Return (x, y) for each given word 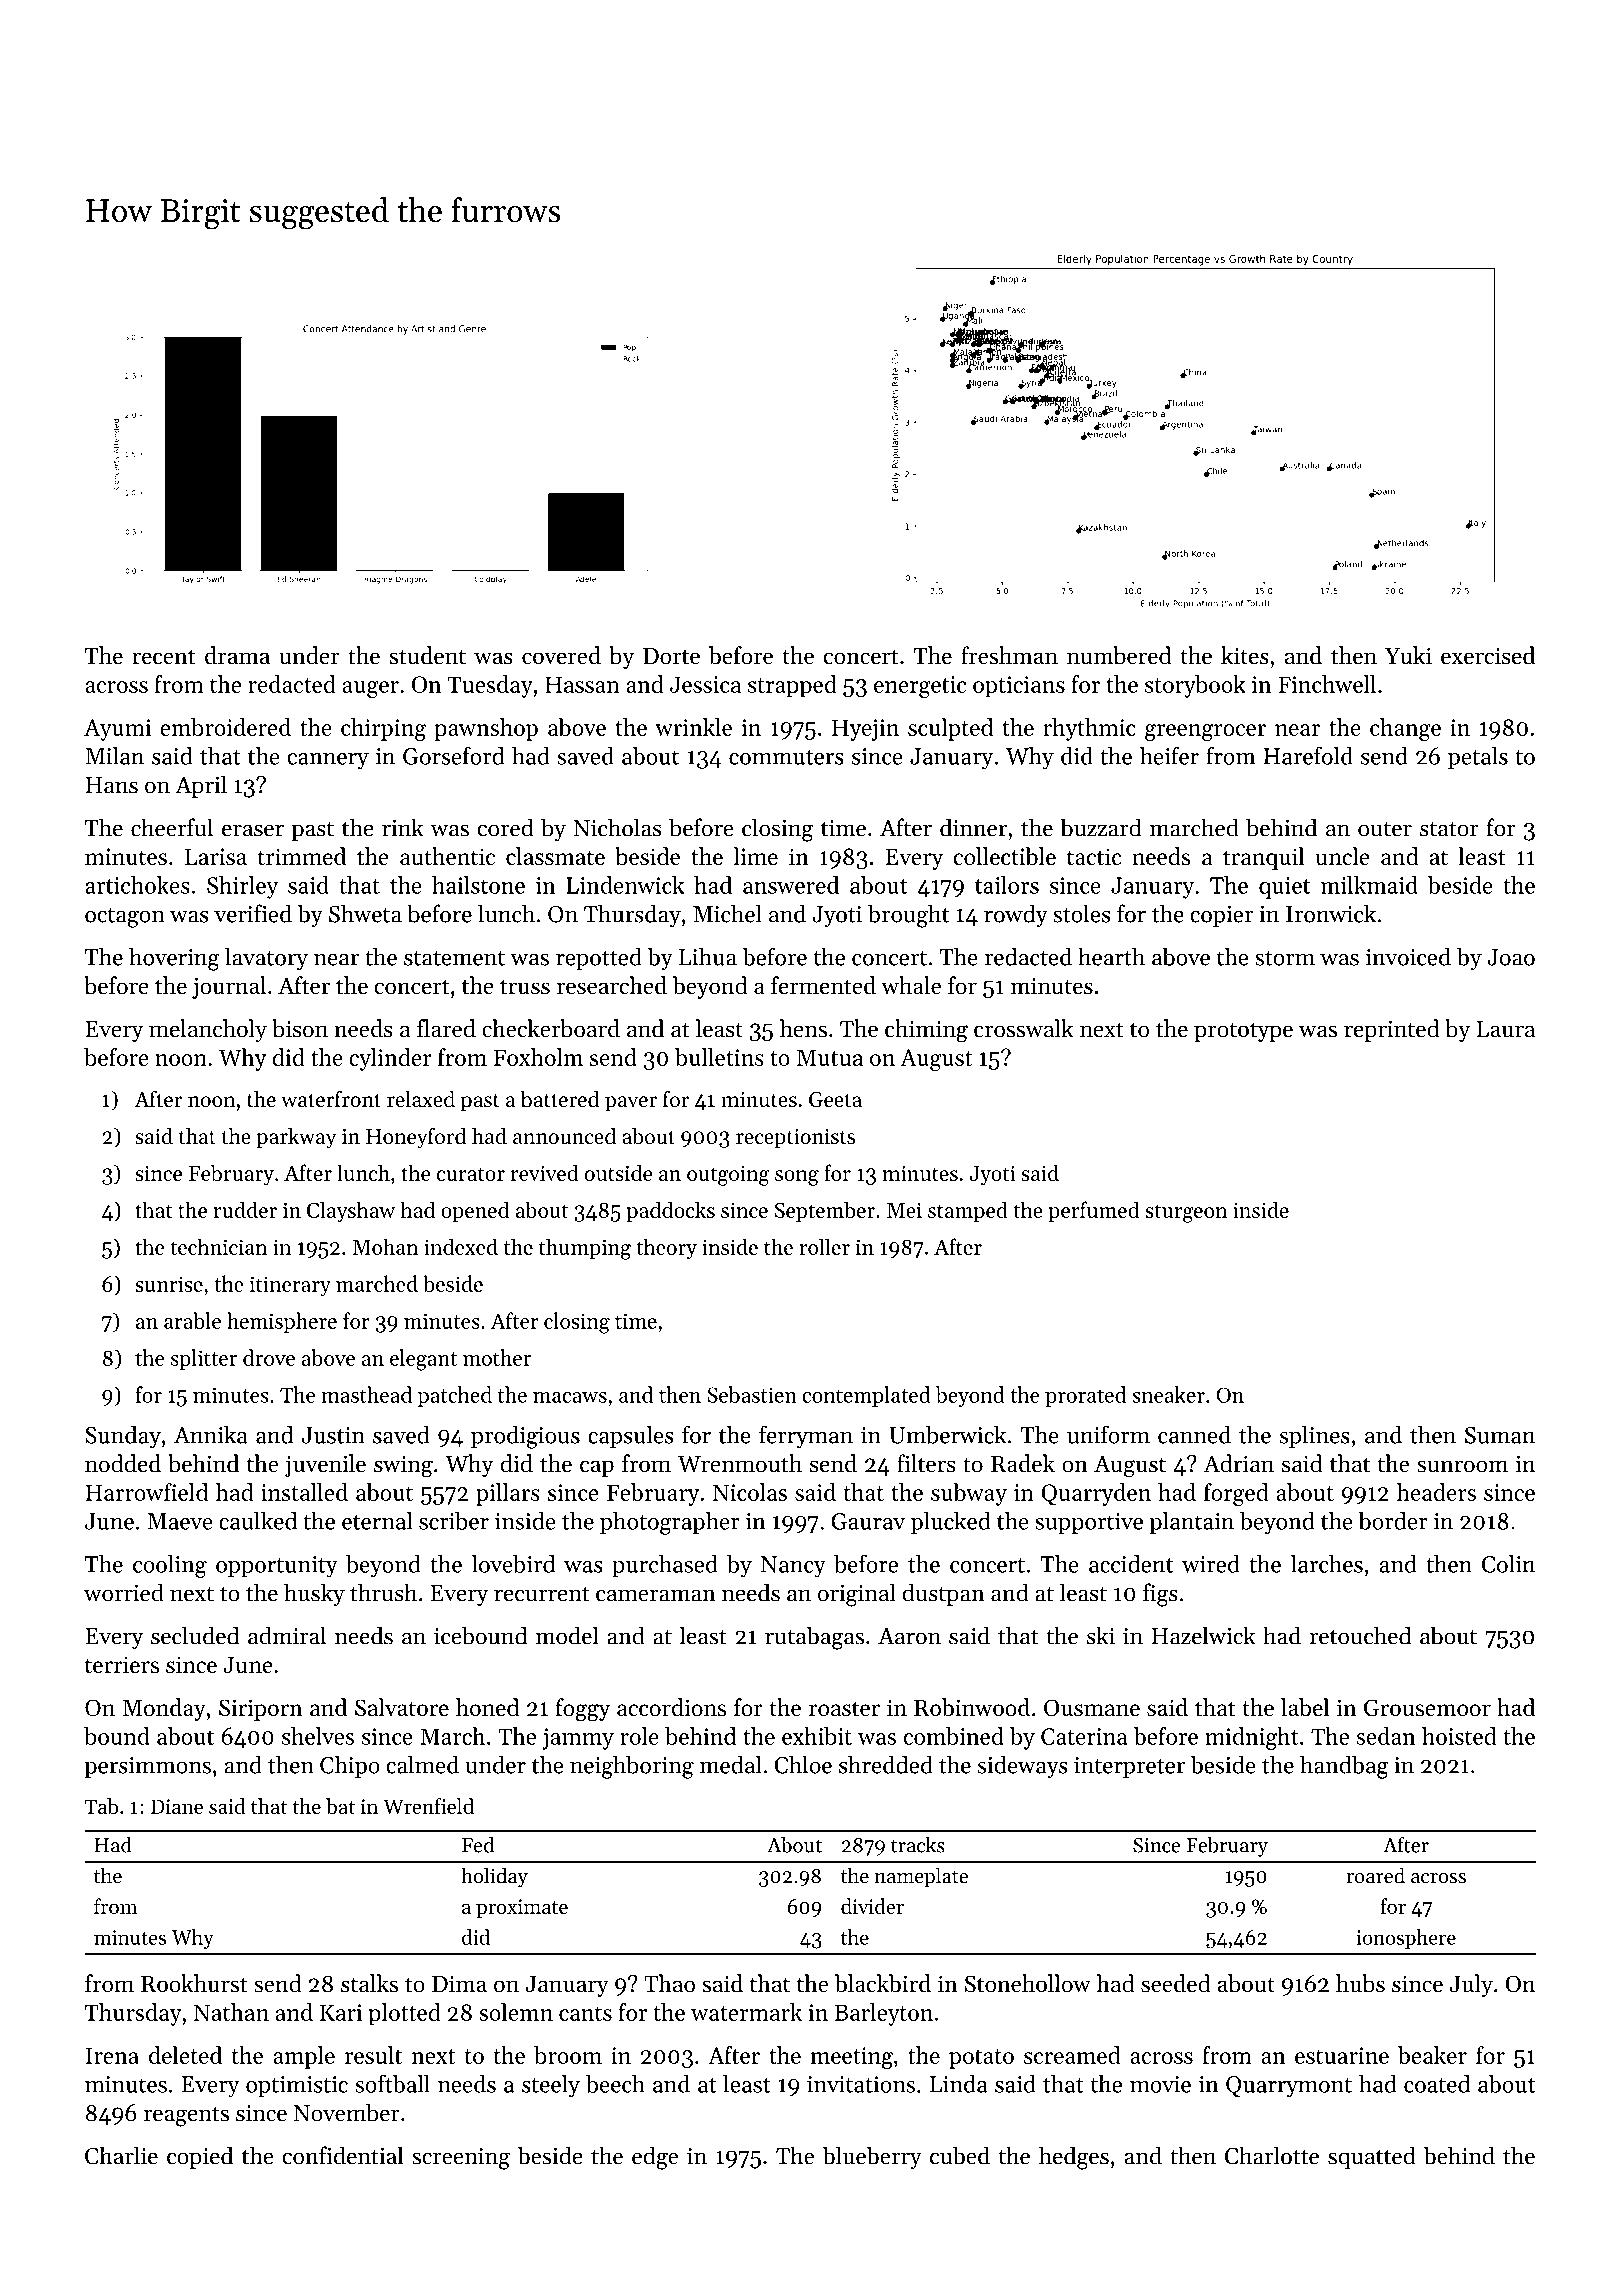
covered (561, 655)
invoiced (1408, 956)
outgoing (728, 1176)
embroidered (225, 727)
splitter (203, 1359)
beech (615, 2084)
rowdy (1016, 916)
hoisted (1459, 1736)
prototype (1243, 1032)
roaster (844, 1708)
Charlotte (1272, 2155)
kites (1245, 655)
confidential (343, 2155)
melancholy (208, 1030)
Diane (177, 1806)
